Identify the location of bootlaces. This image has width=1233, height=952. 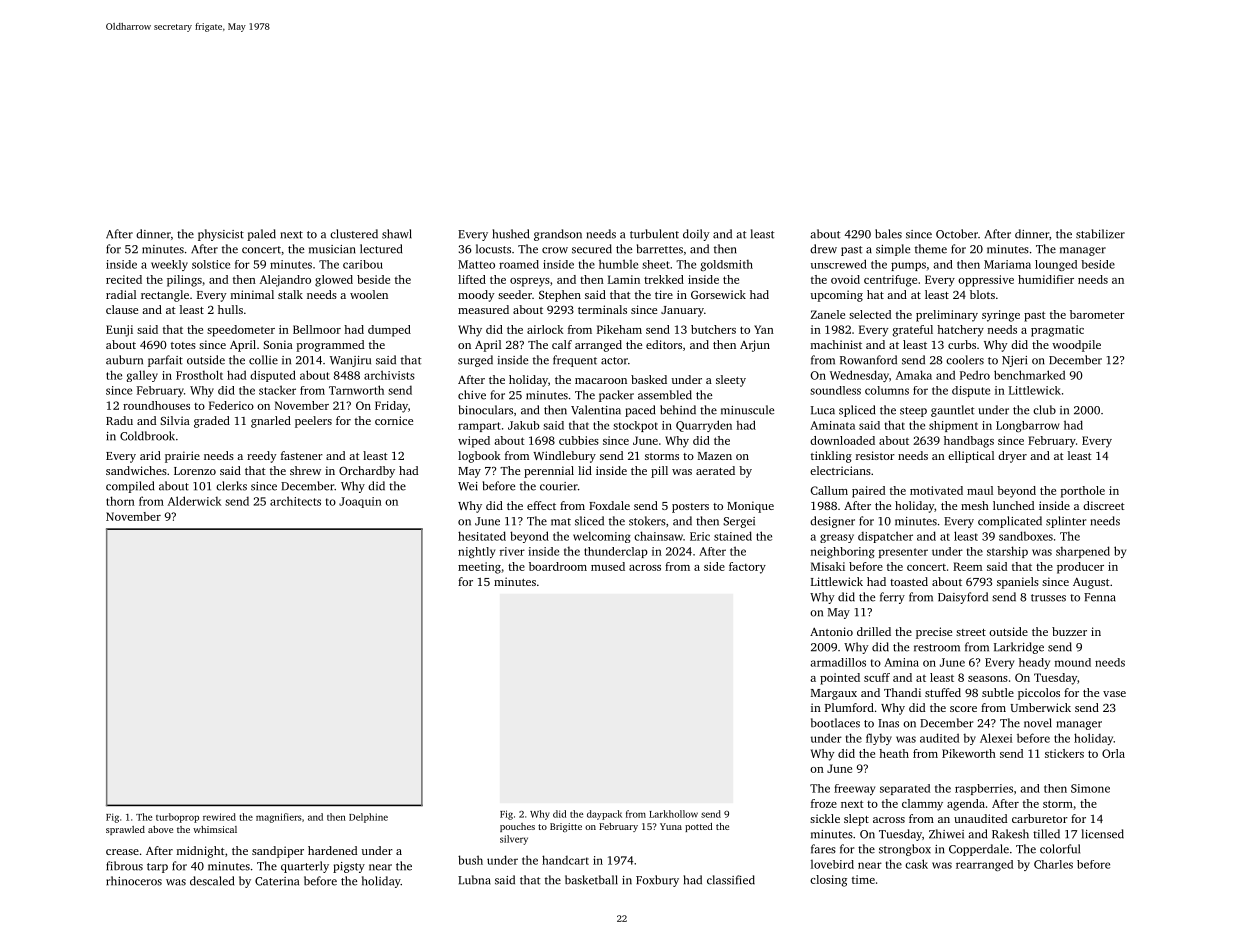
(835, 723).
